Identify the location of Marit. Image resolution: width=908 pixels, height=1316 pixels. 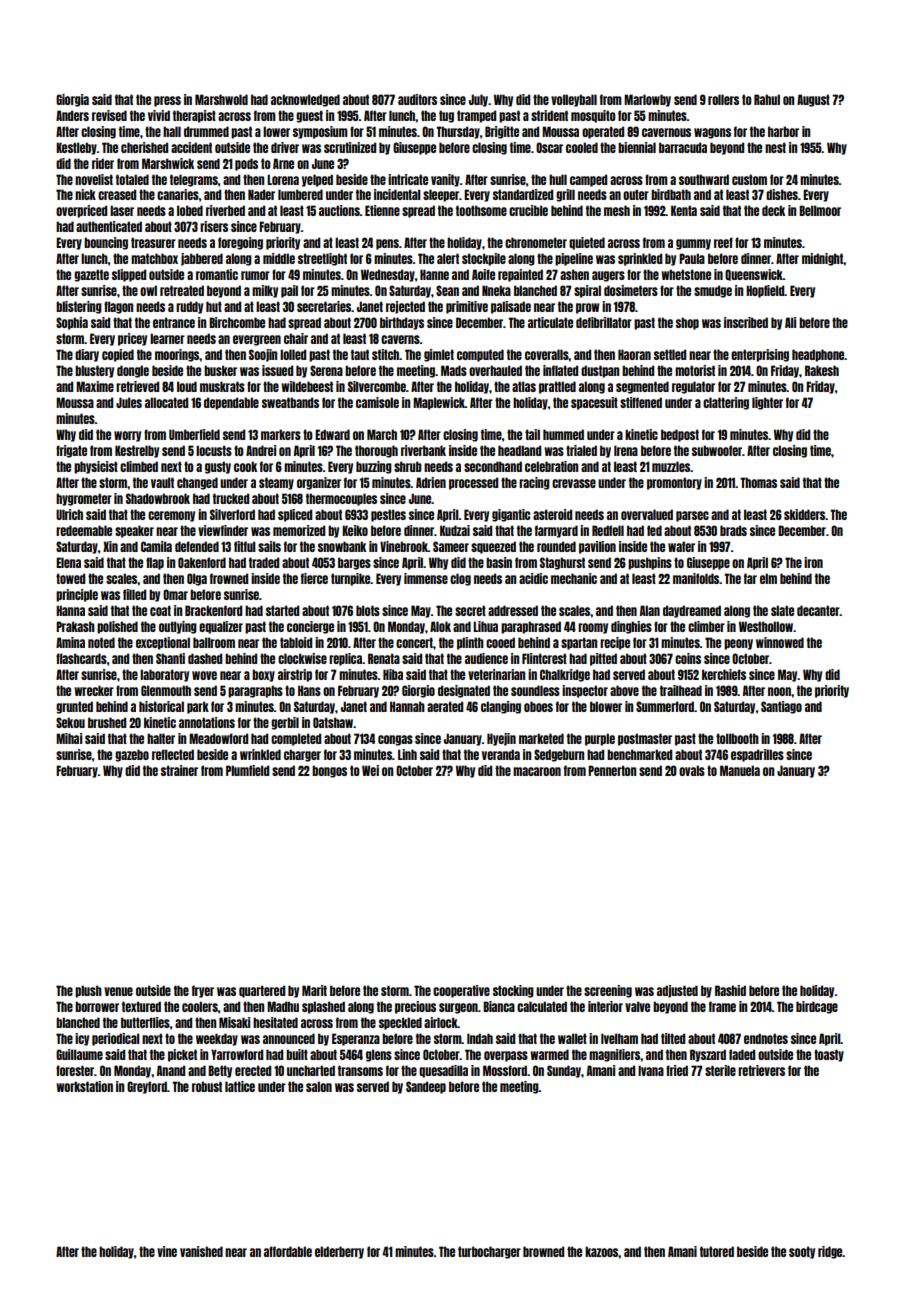
(314, 990).
